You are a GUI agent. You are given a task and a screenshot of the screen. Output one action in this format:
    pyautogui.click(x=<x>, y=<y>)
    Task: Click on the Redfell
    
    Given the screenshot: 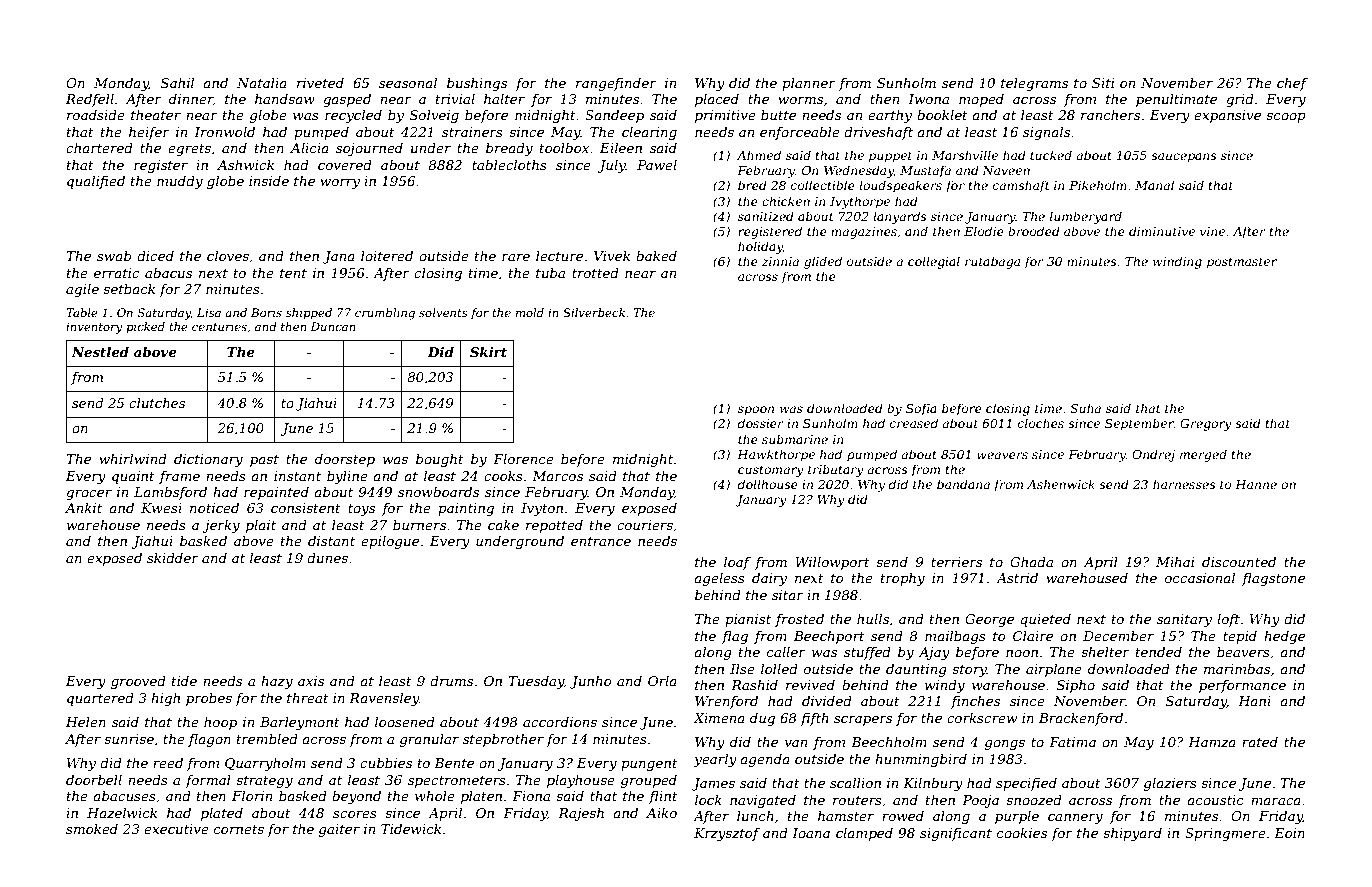 What is the action you would take?
    pyautogui.click(x=90, y=100)
